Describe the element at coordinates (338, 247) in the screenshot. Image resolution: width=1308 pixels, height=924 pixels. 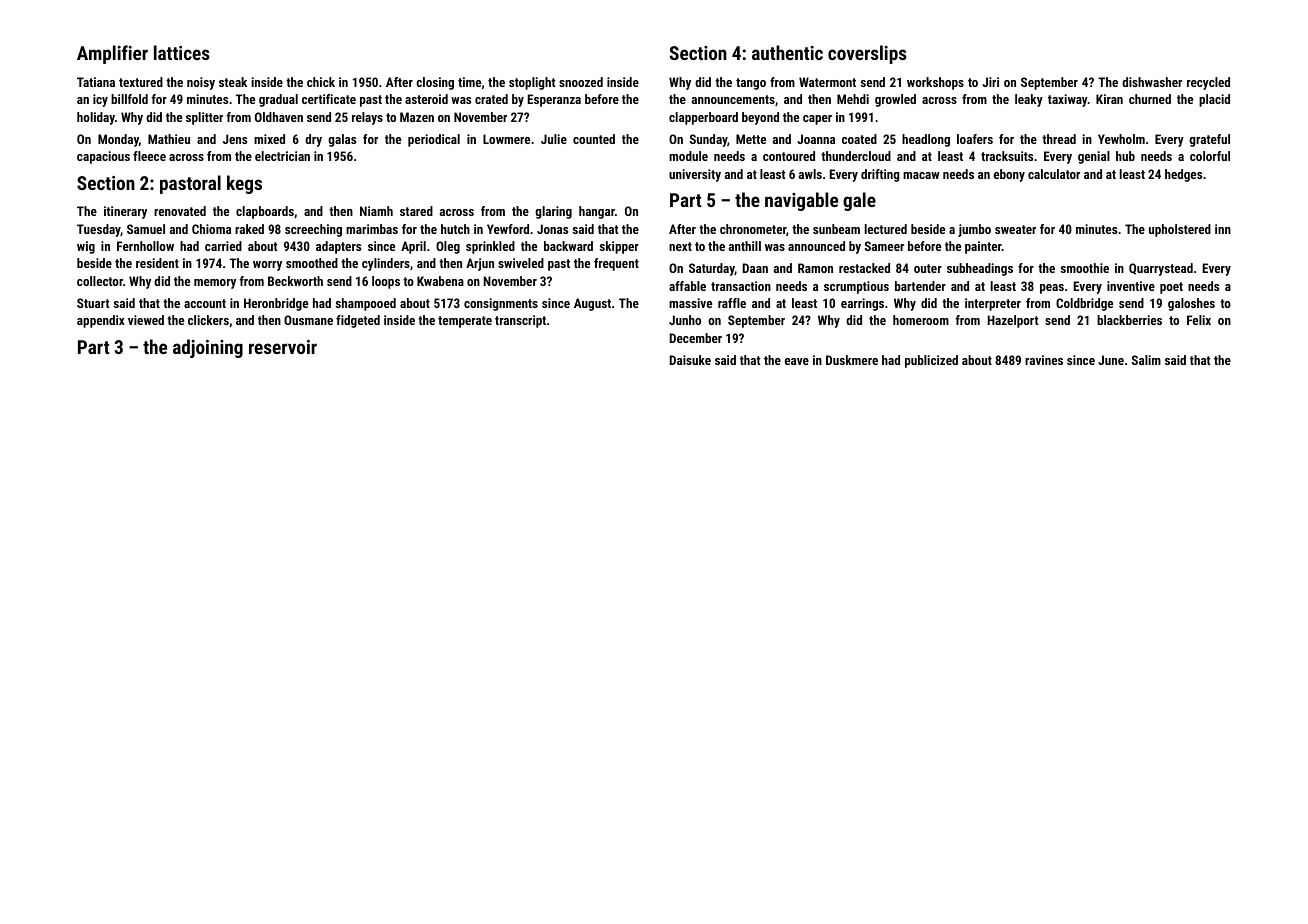
I see `adapters` at that location.
